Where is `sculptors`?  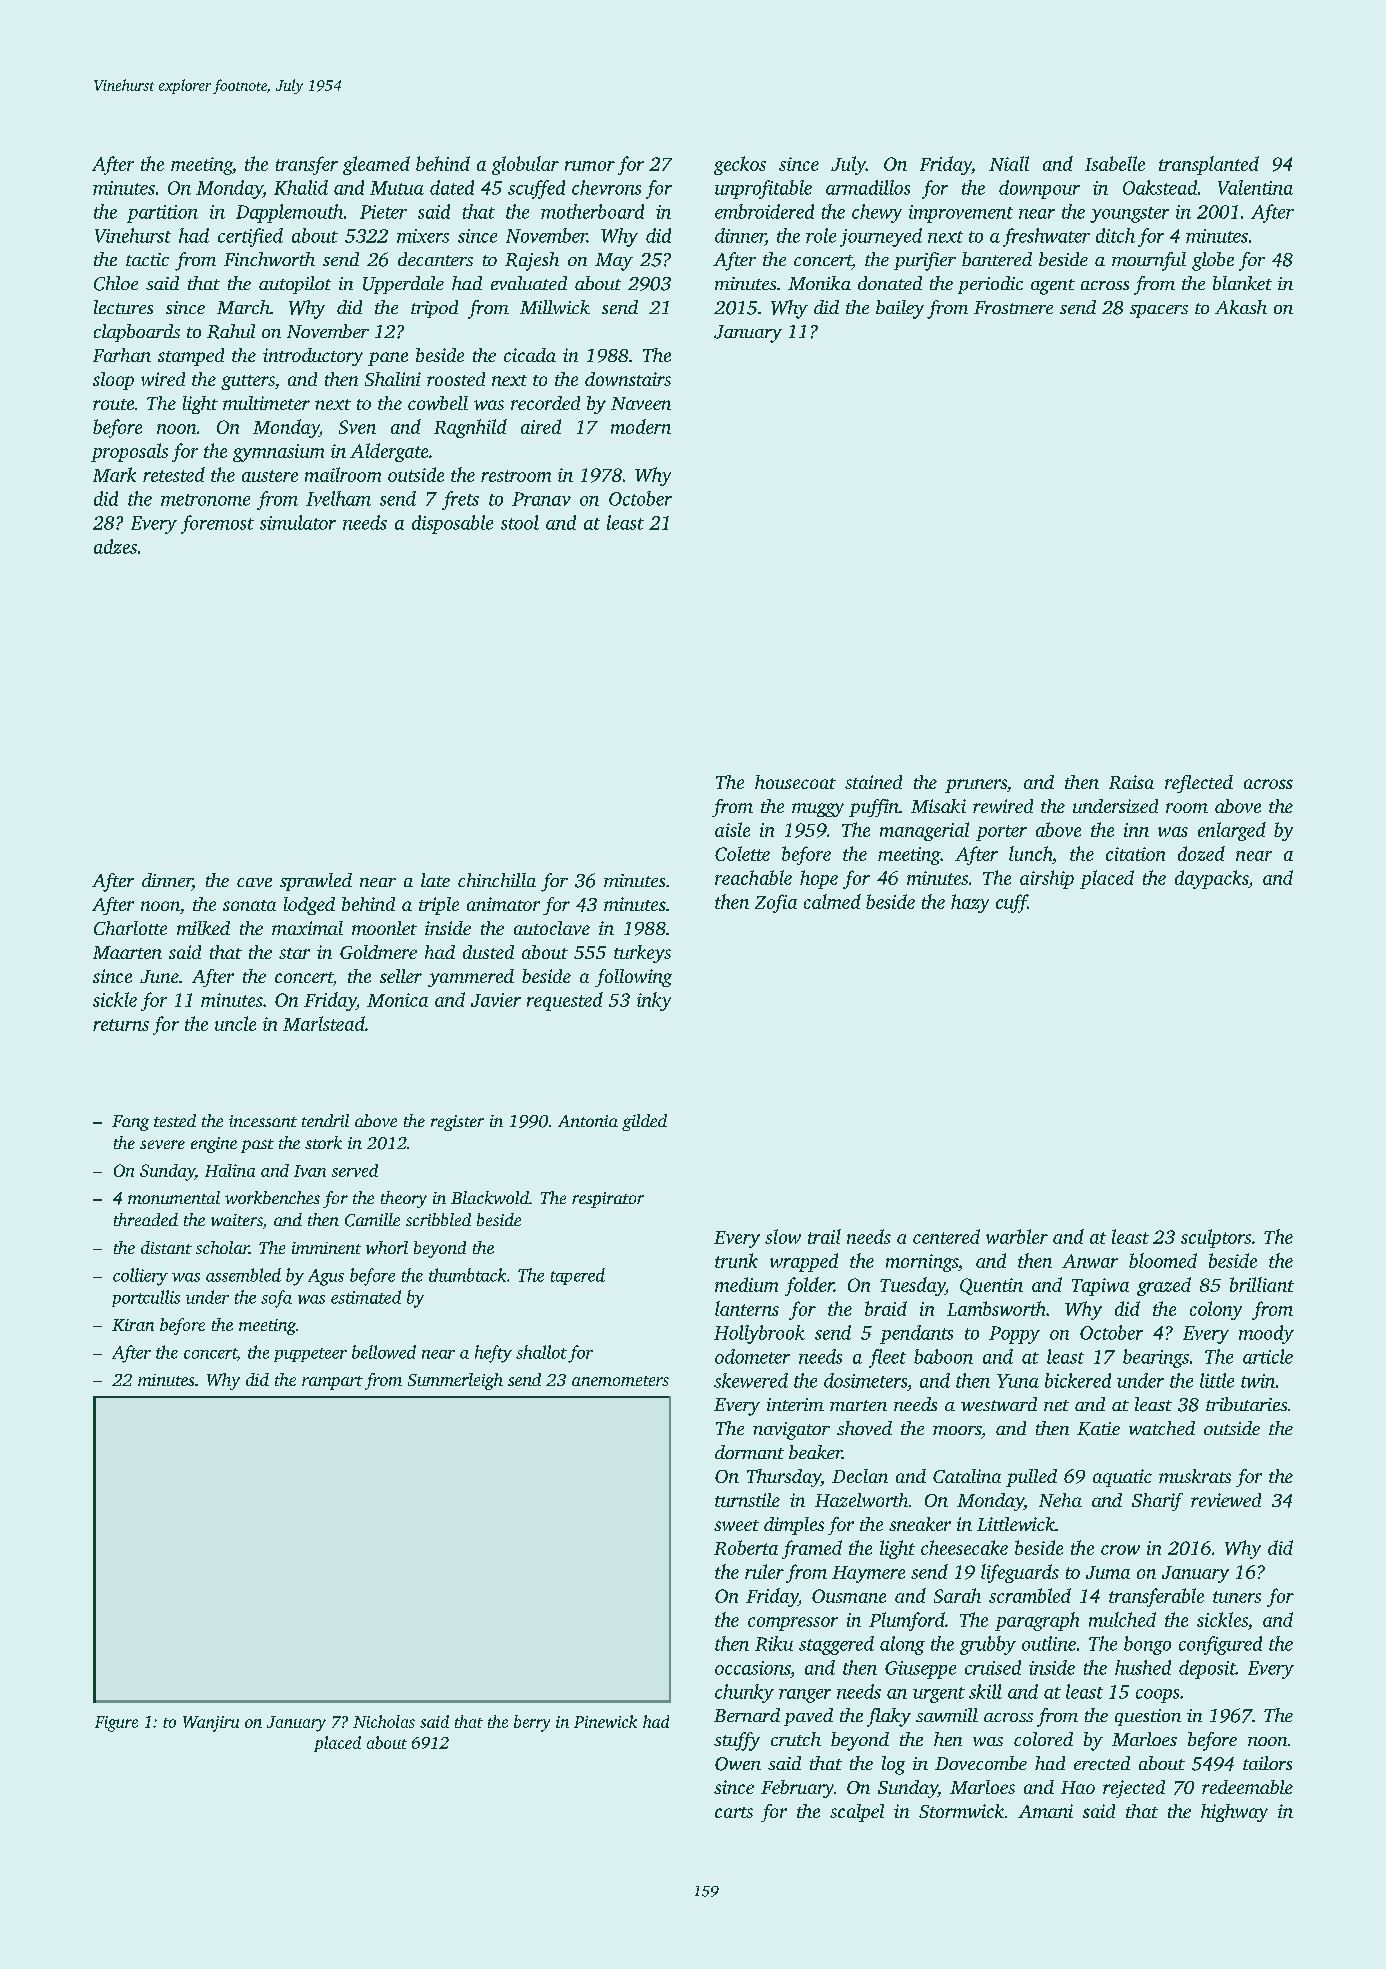 sculptors is located at coordinates (1216, 1238).
